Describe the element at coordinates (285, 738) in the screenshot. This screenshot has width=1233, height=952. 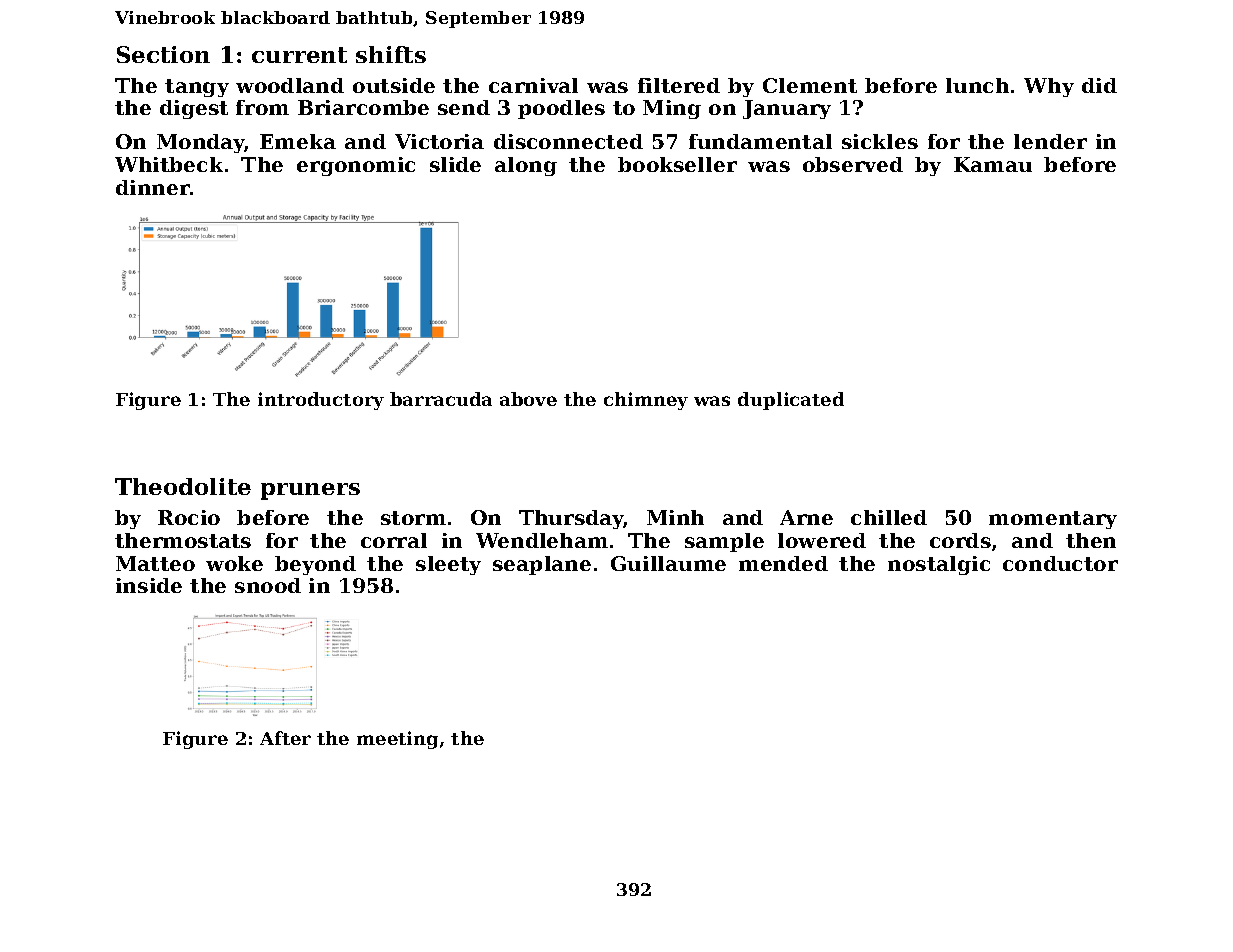
I see `After` at that location.
